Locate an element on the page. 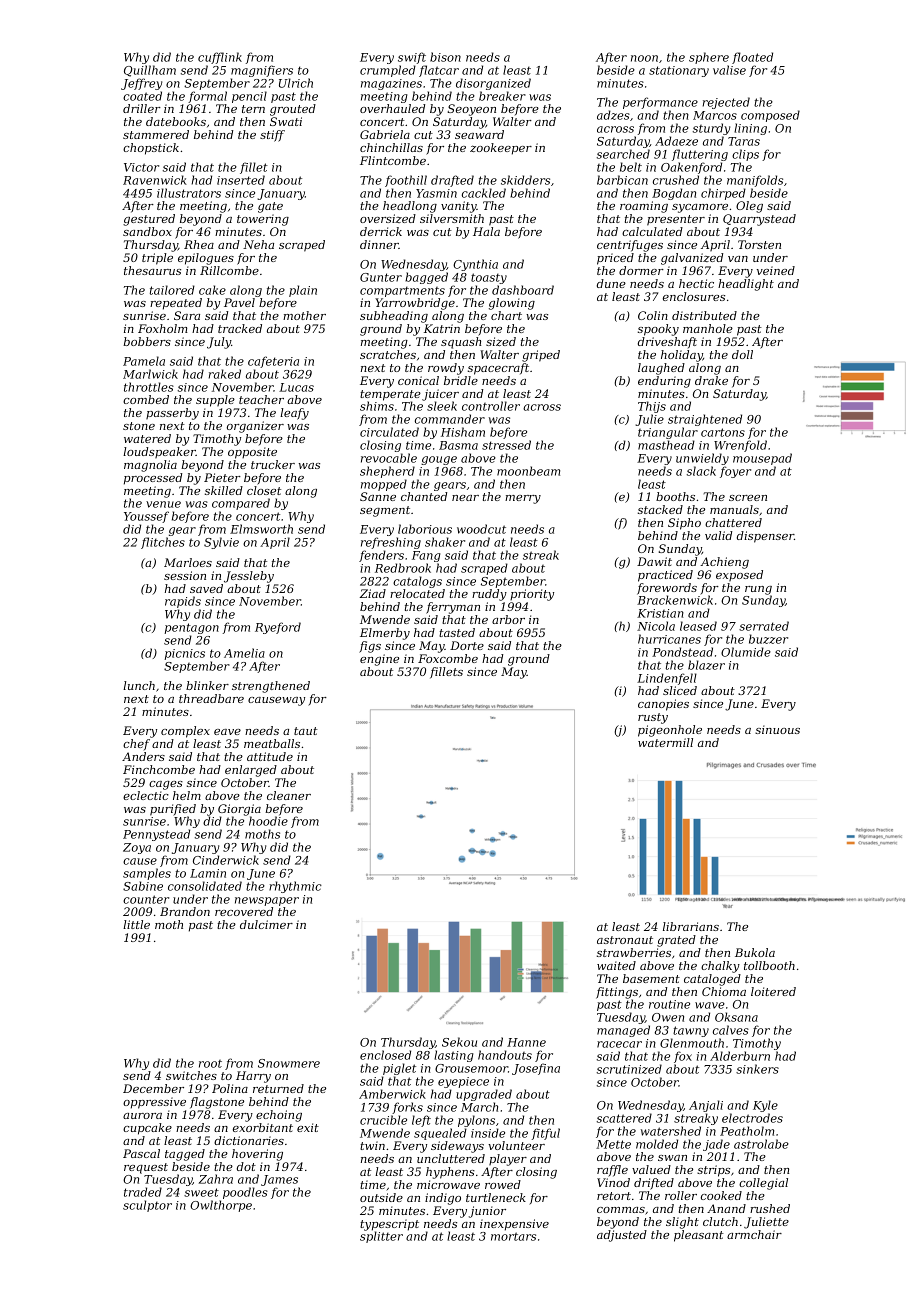 Image resolution: width=924 pixels, height=1308 pixels. pleasant is located at coordinates (699, 1236).
